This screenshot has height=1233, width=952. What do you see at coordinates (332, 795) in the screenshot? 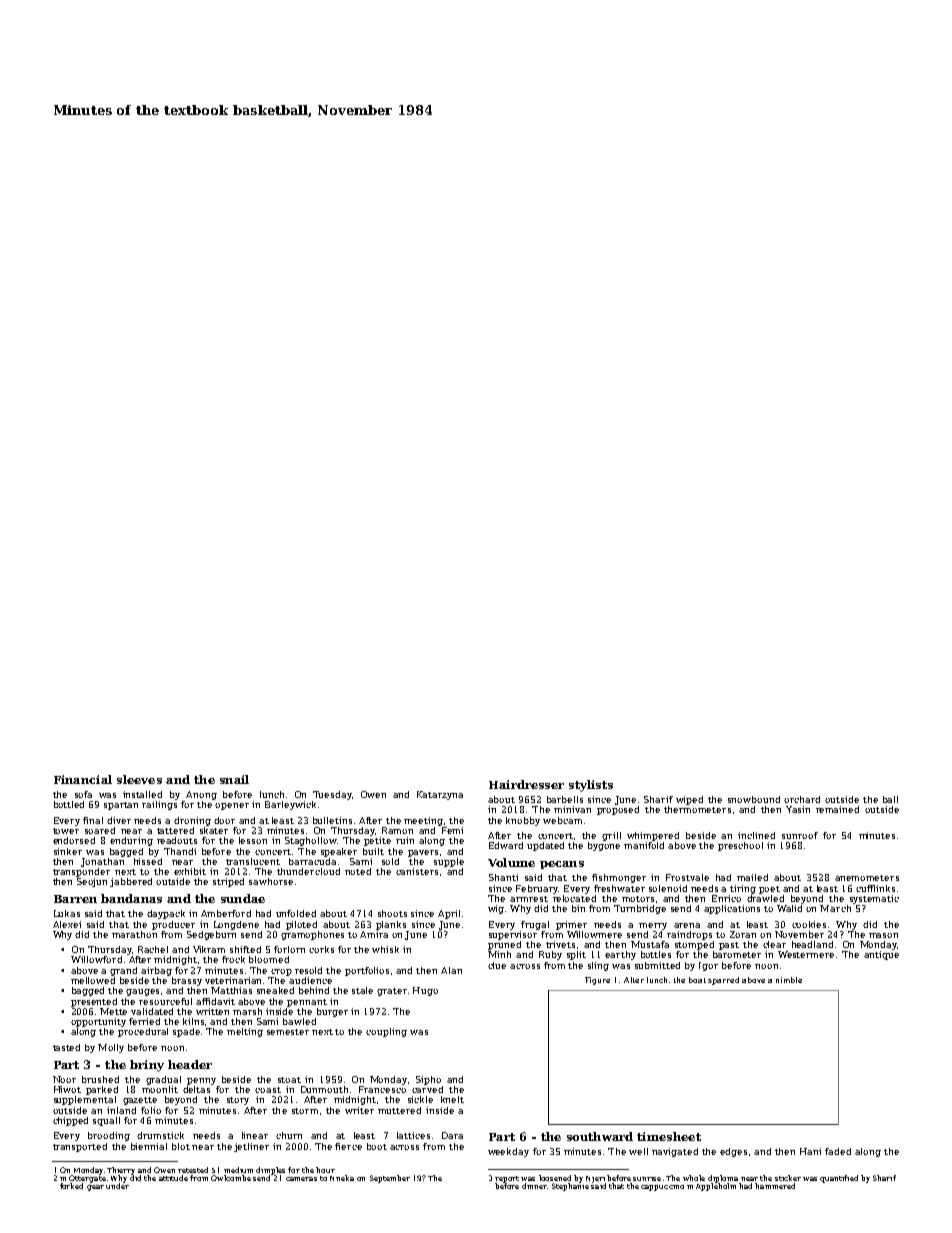
I see `Tuesday` at bounding box center [332, 795].
